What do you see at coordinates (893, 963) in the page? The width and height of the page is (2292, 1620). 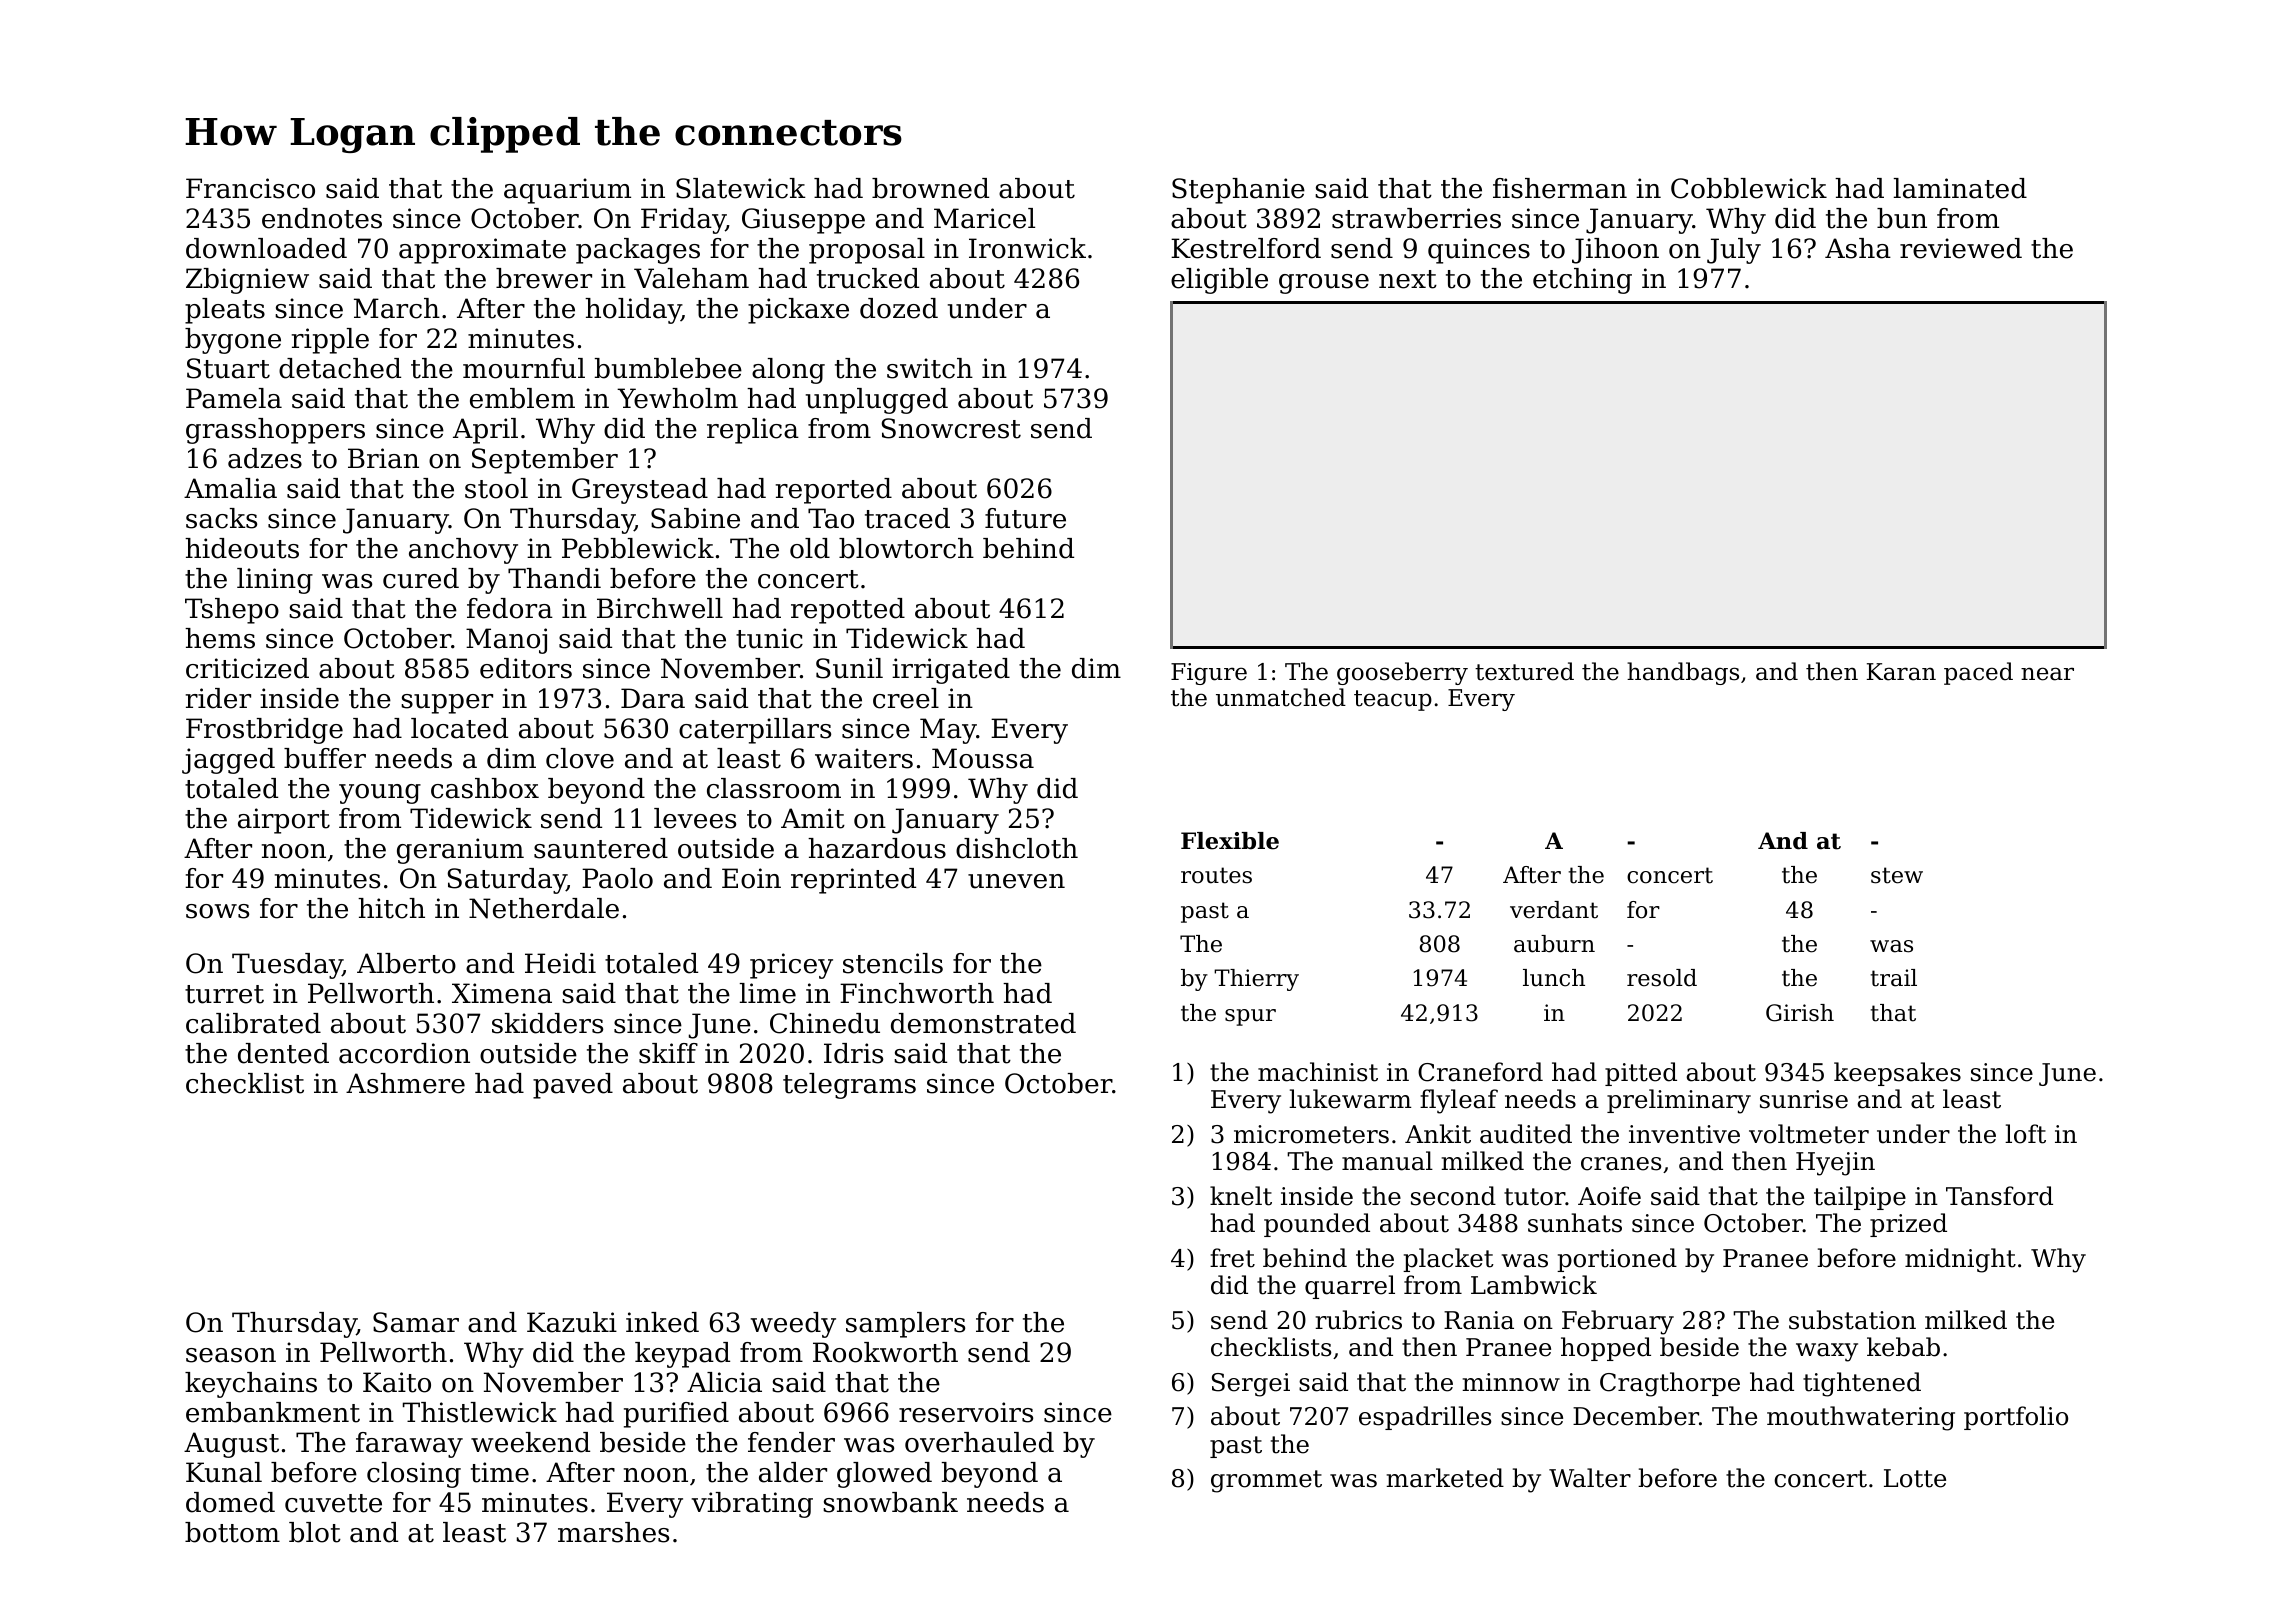 I see `stencils` at bounding box center [893, 963].
